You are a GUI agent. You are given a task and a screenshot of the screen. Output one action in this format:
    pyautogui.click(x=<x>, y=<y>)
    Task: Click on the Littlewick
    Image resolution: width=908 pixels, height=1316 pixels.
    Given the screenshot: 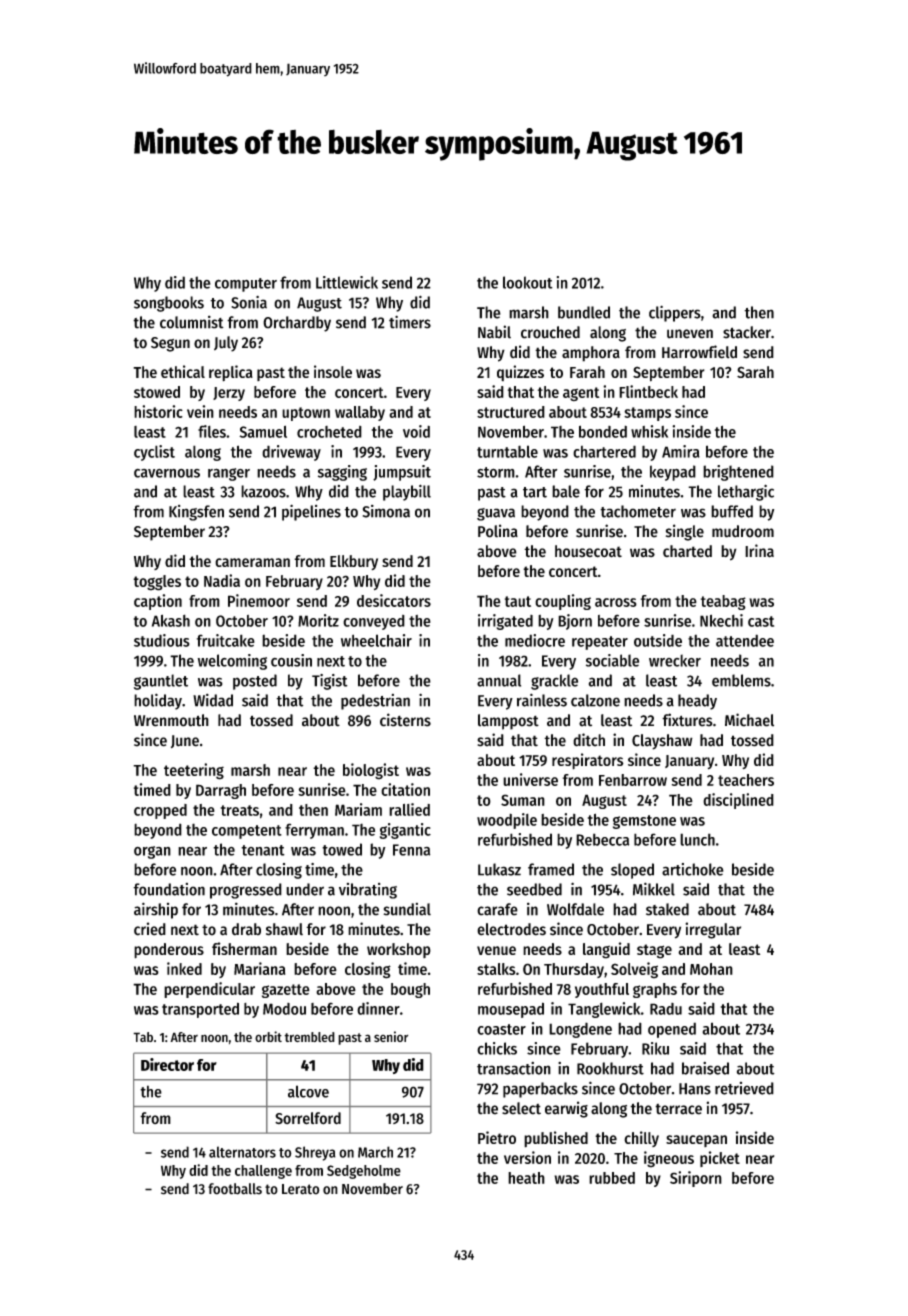 What is the action you would take?
    pyautogui.click(x=347, y=282)
